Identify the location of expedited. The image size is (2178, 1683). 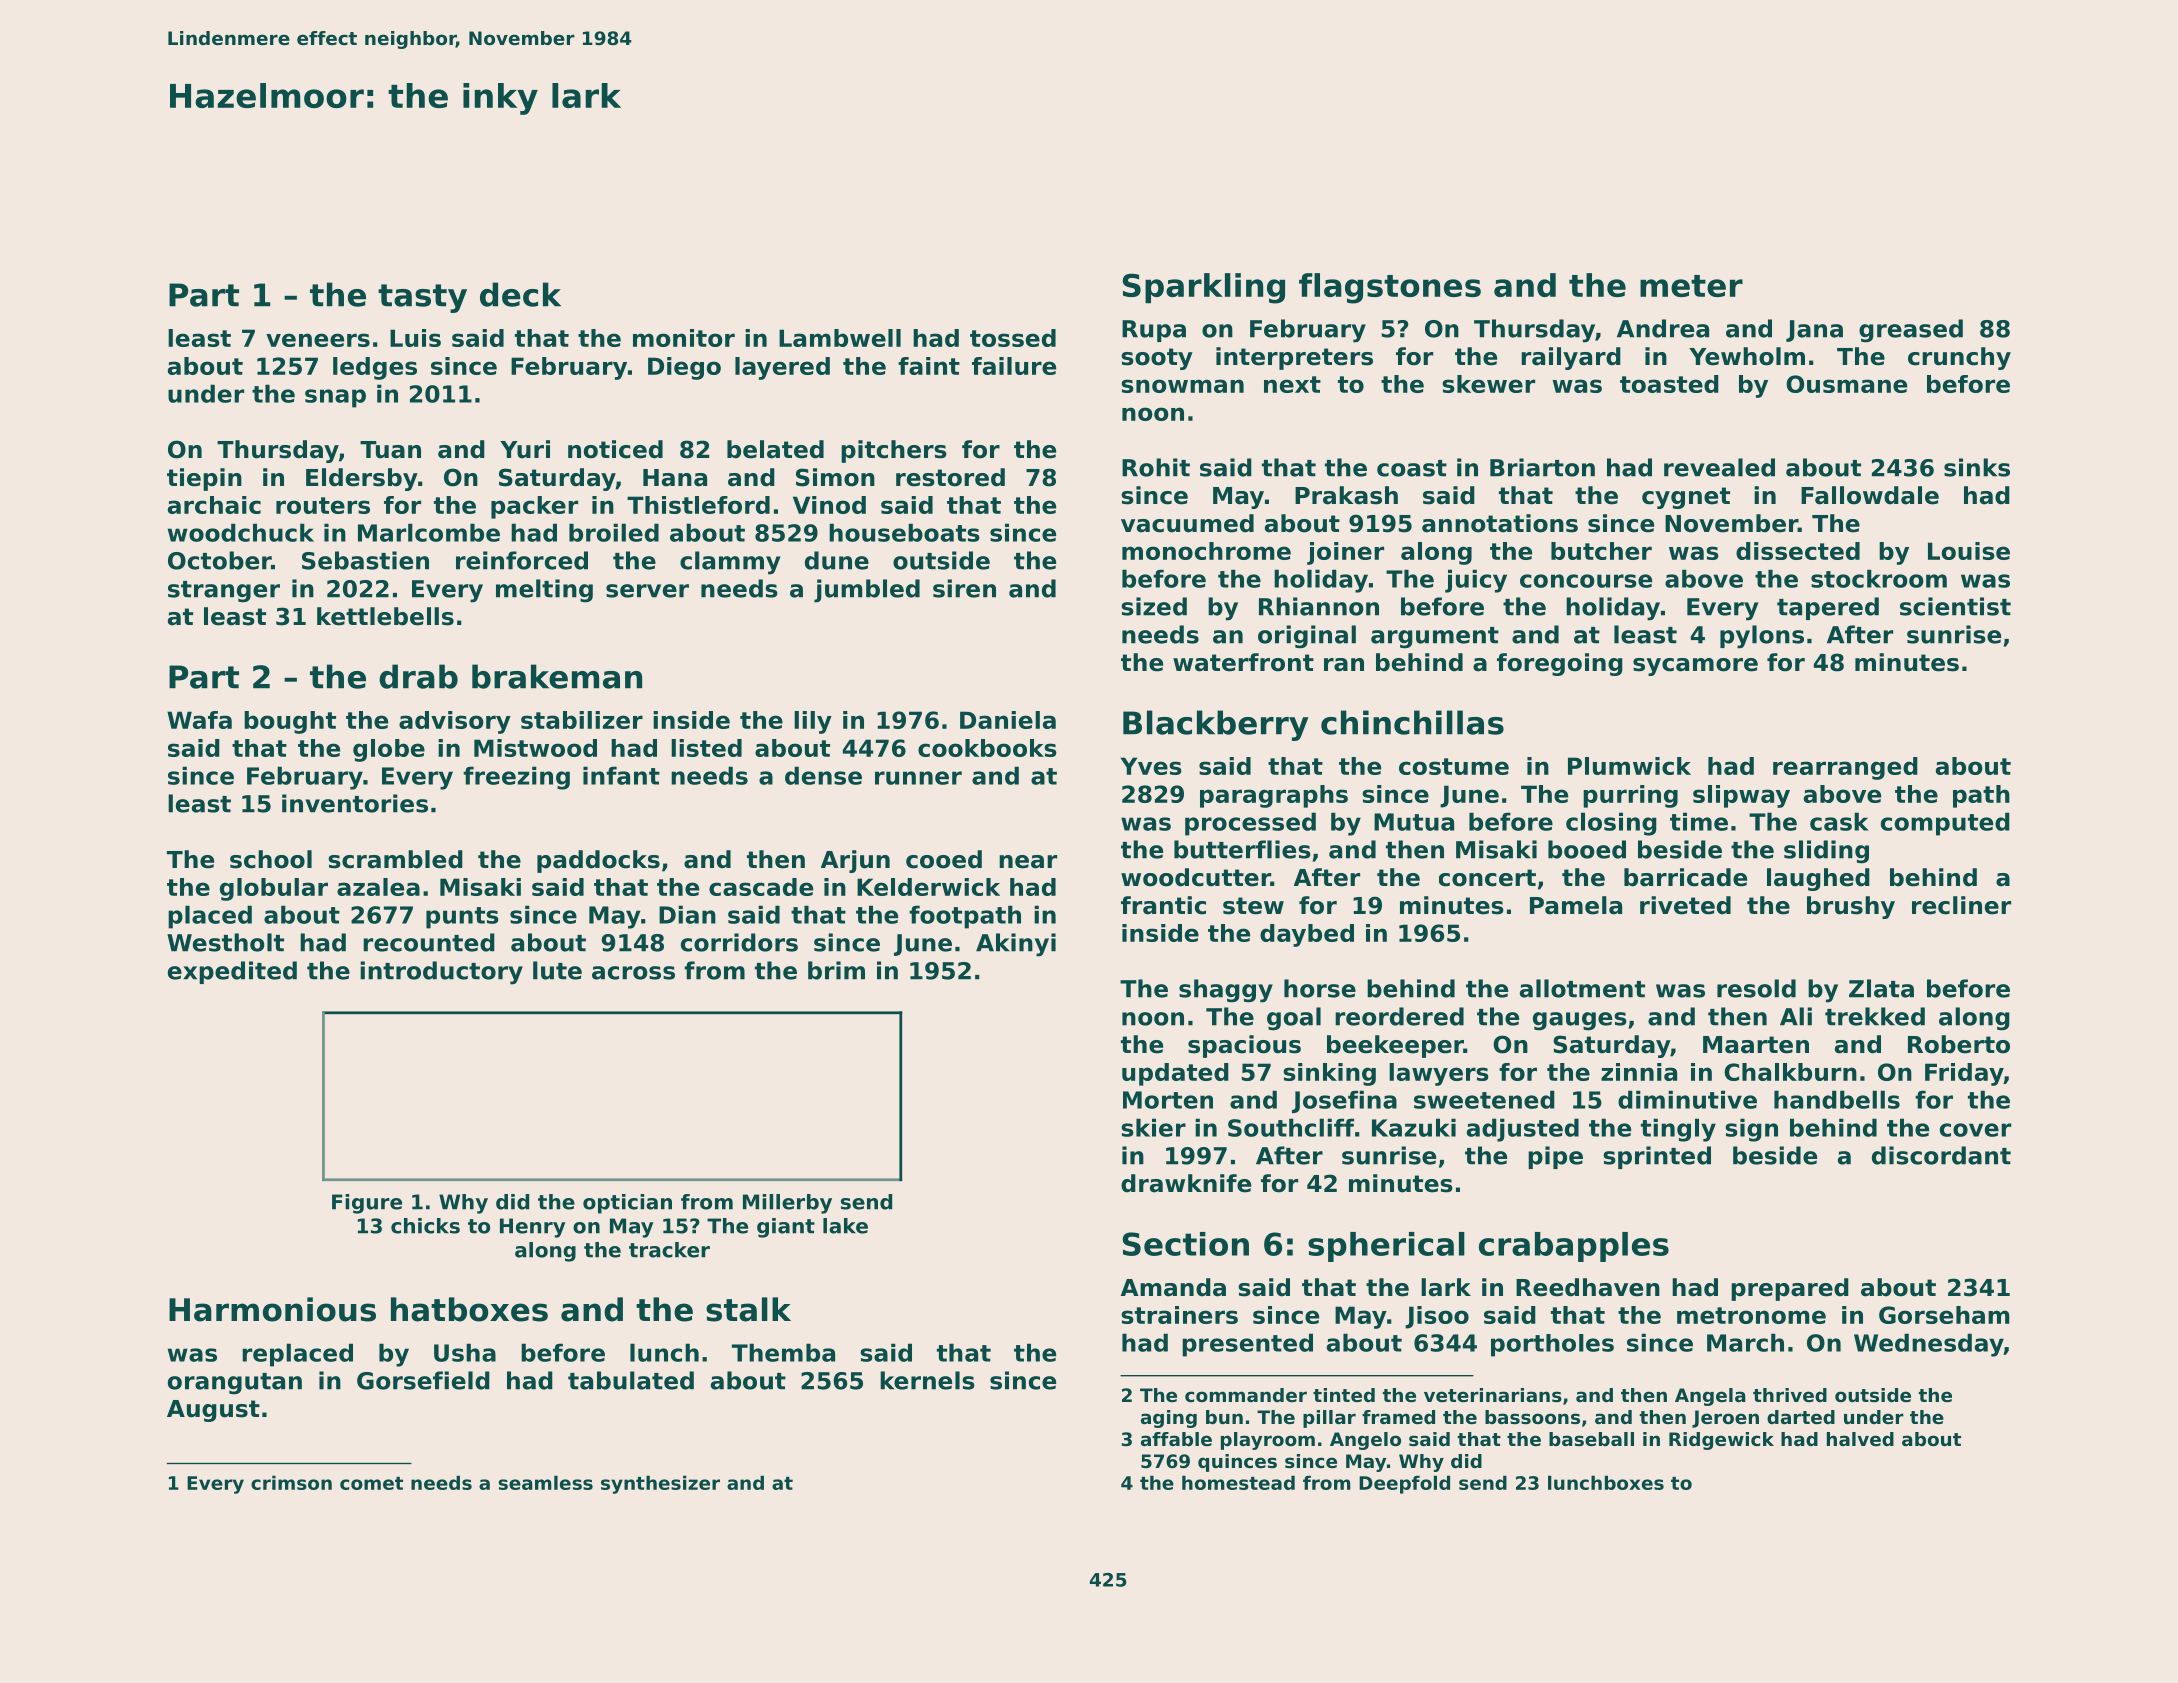
(232, 972).
